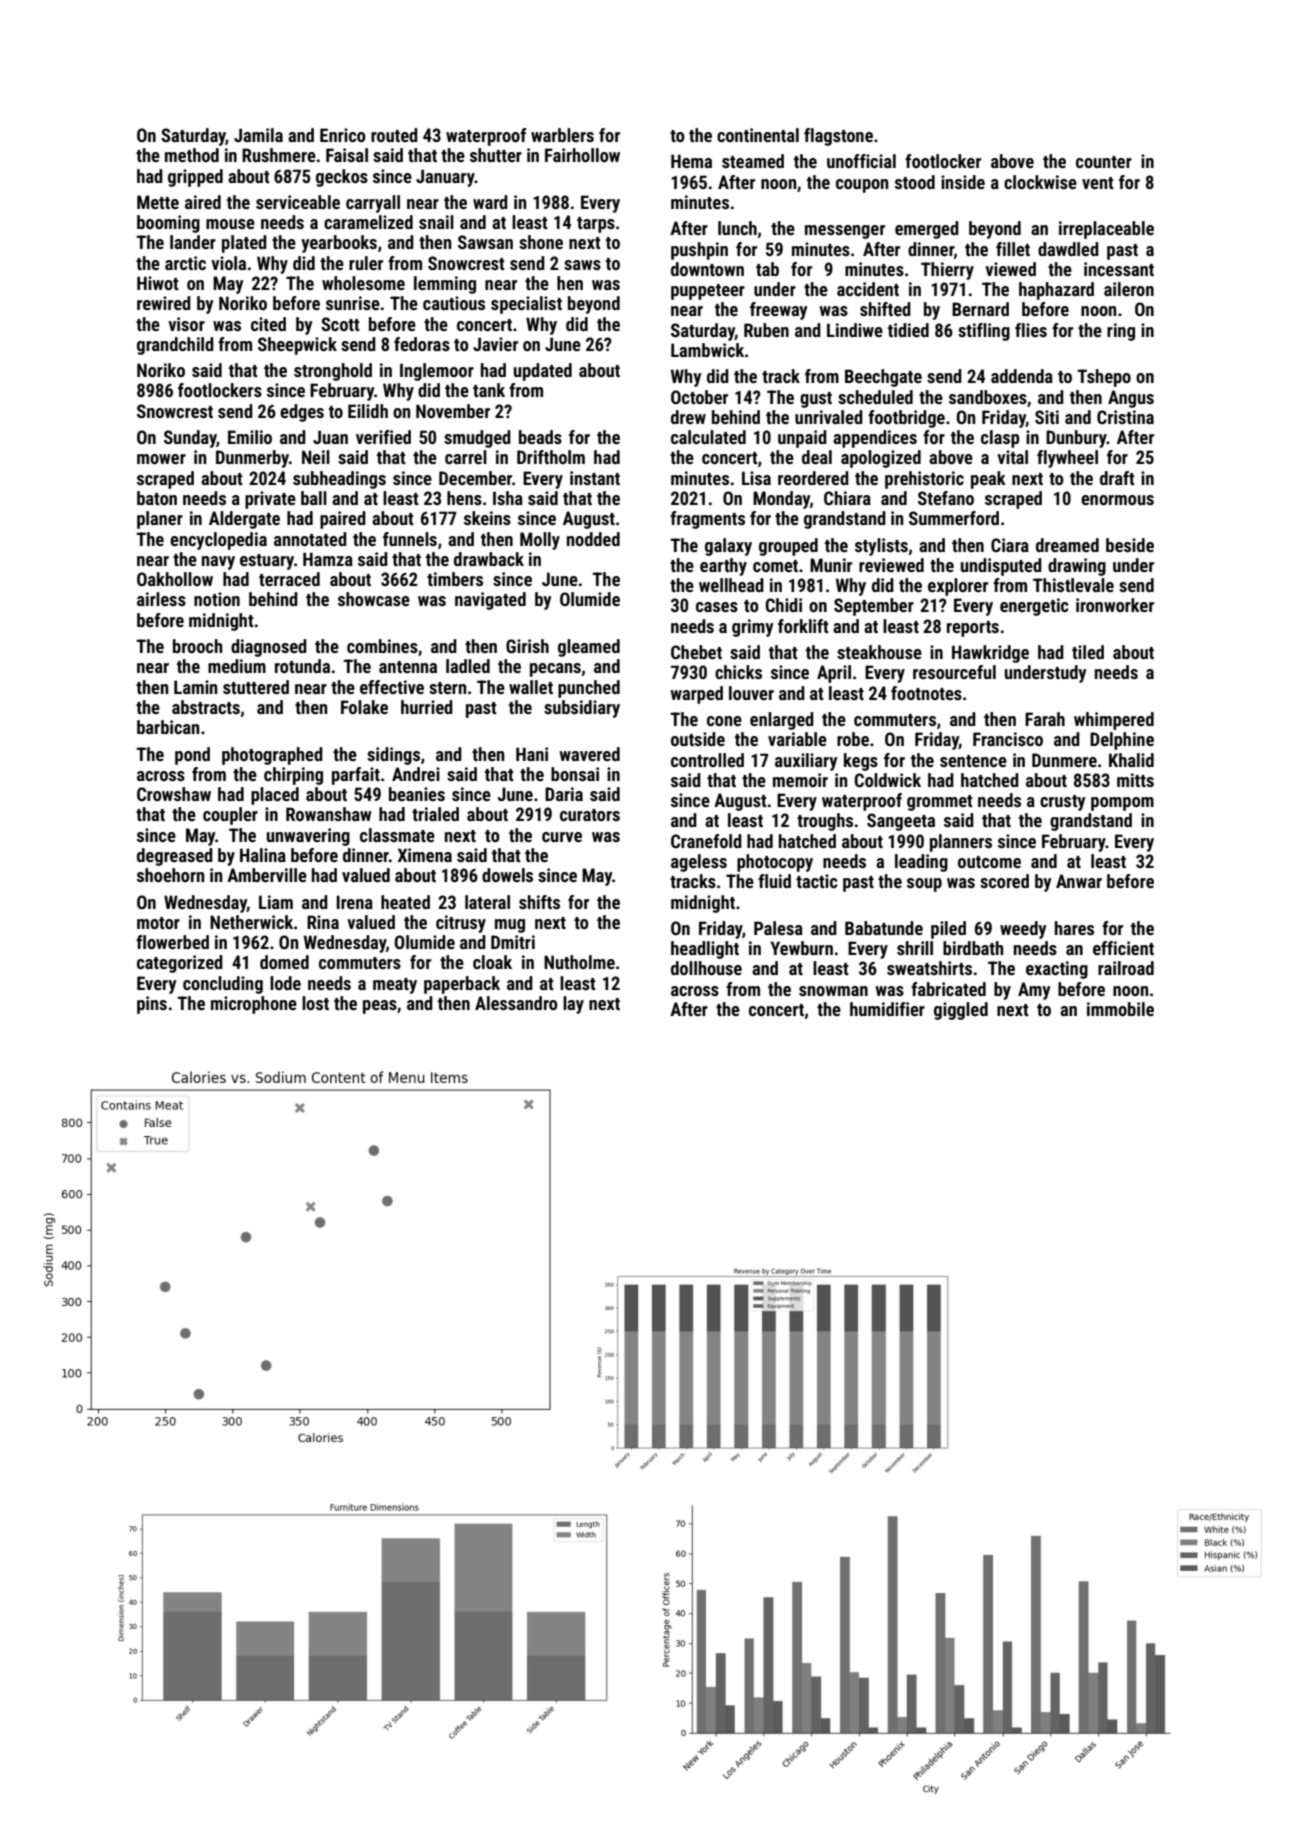  What do you see at coordinates (1117, 500) in the document?
I see `enormous` at bounding box center [1117, 500].
